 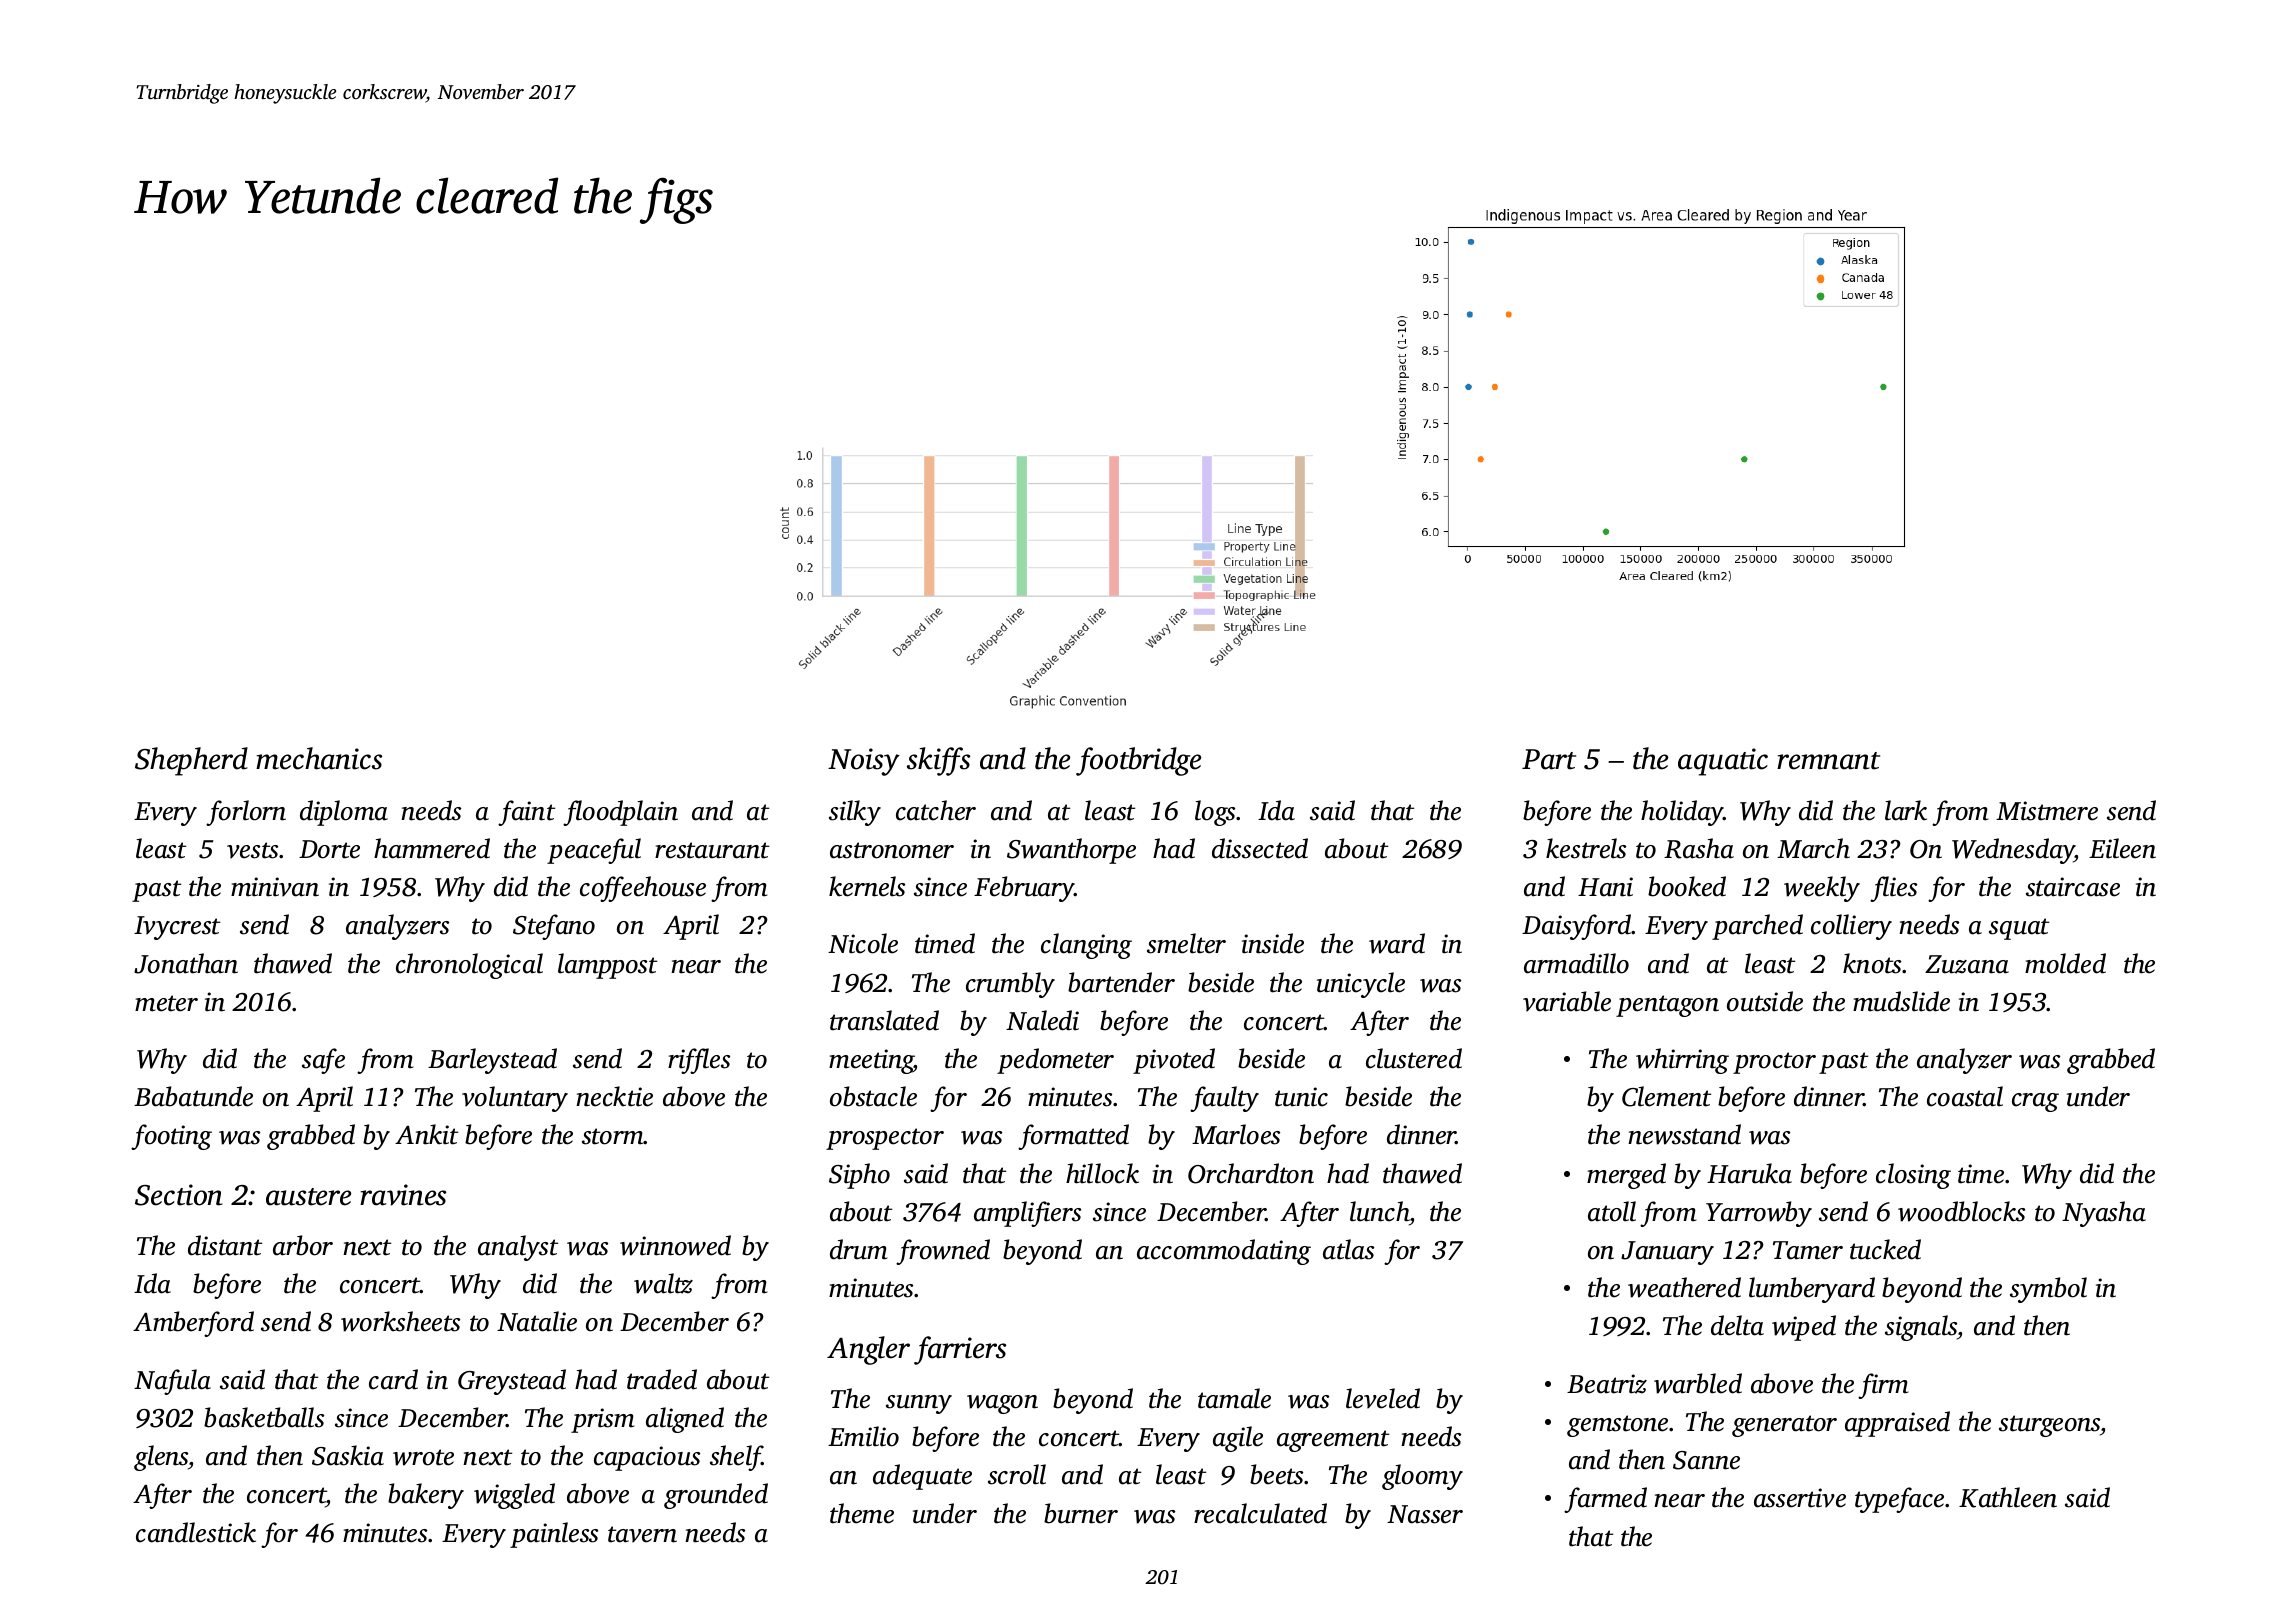 What do you see at coordinates (1828, 761) in the image?
I see `remnant` at bounding box center [1828, 761].
